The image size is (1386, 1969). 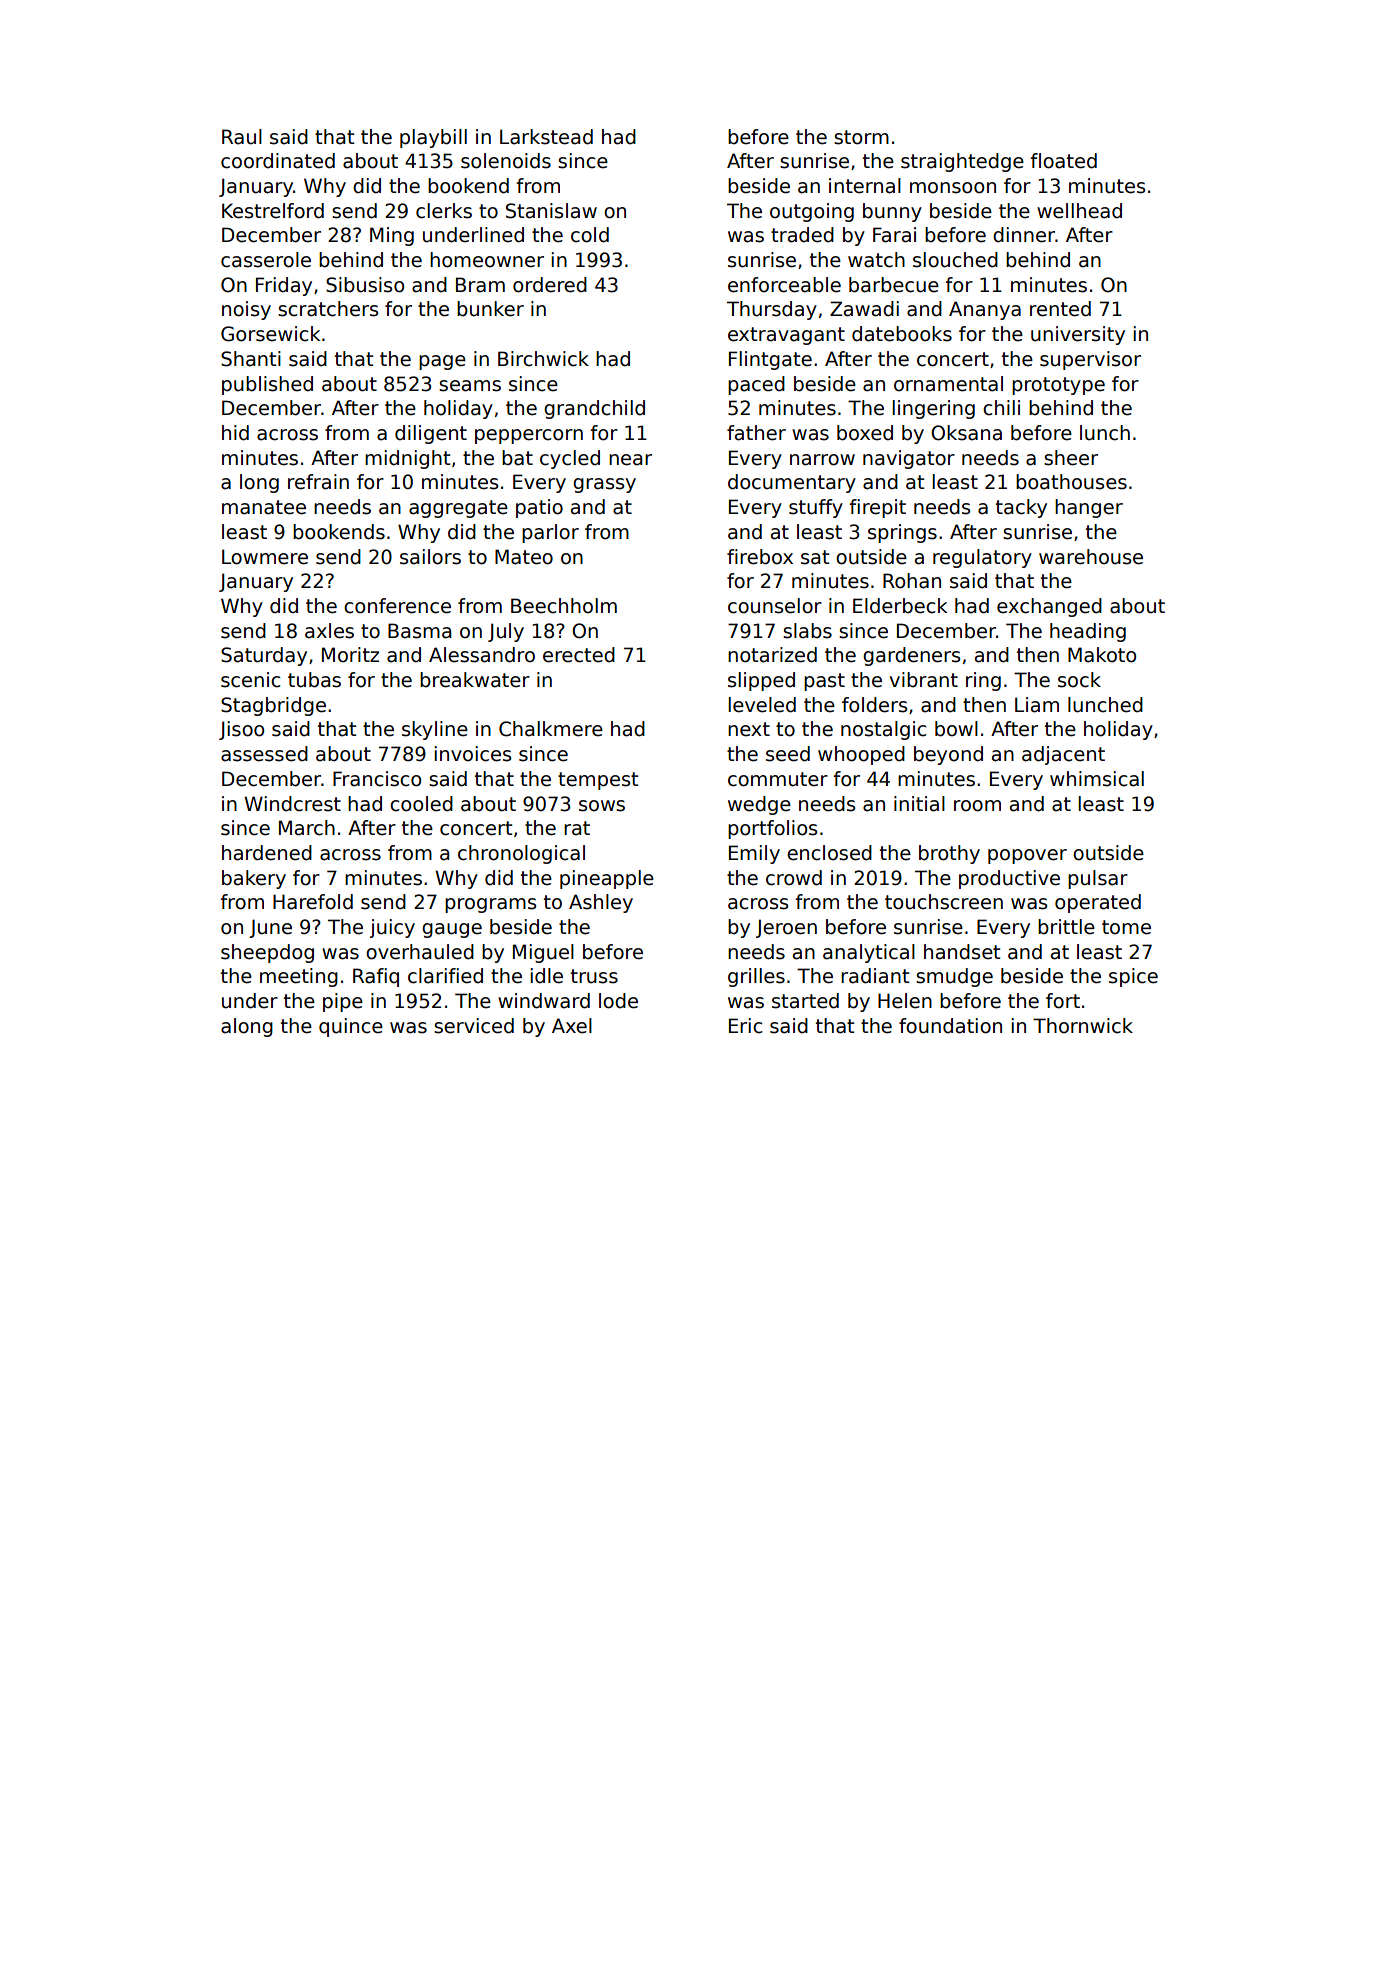 What do you see at coordinates (442, 362) in the screenshot?
I see `page` at bounding box center [442, 362].
